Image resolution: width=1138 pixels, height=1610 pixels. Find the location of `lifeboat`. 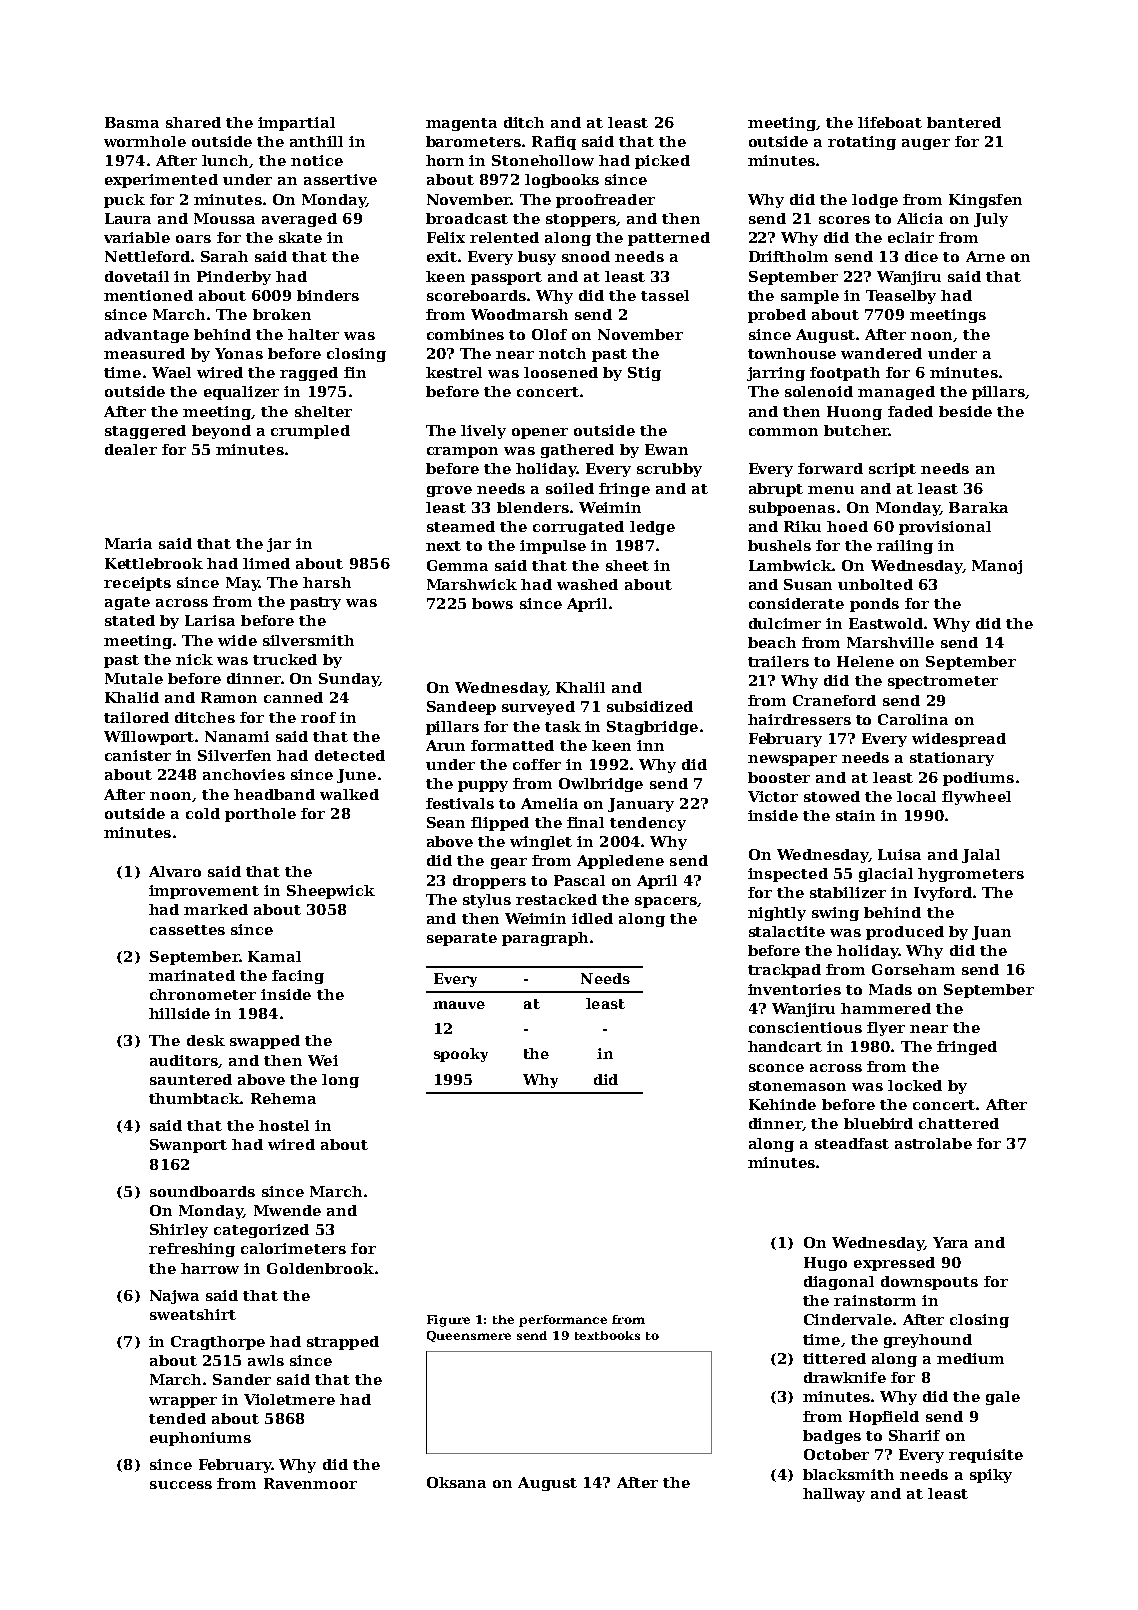

lifeboat is located at coordinates (890, 122).
